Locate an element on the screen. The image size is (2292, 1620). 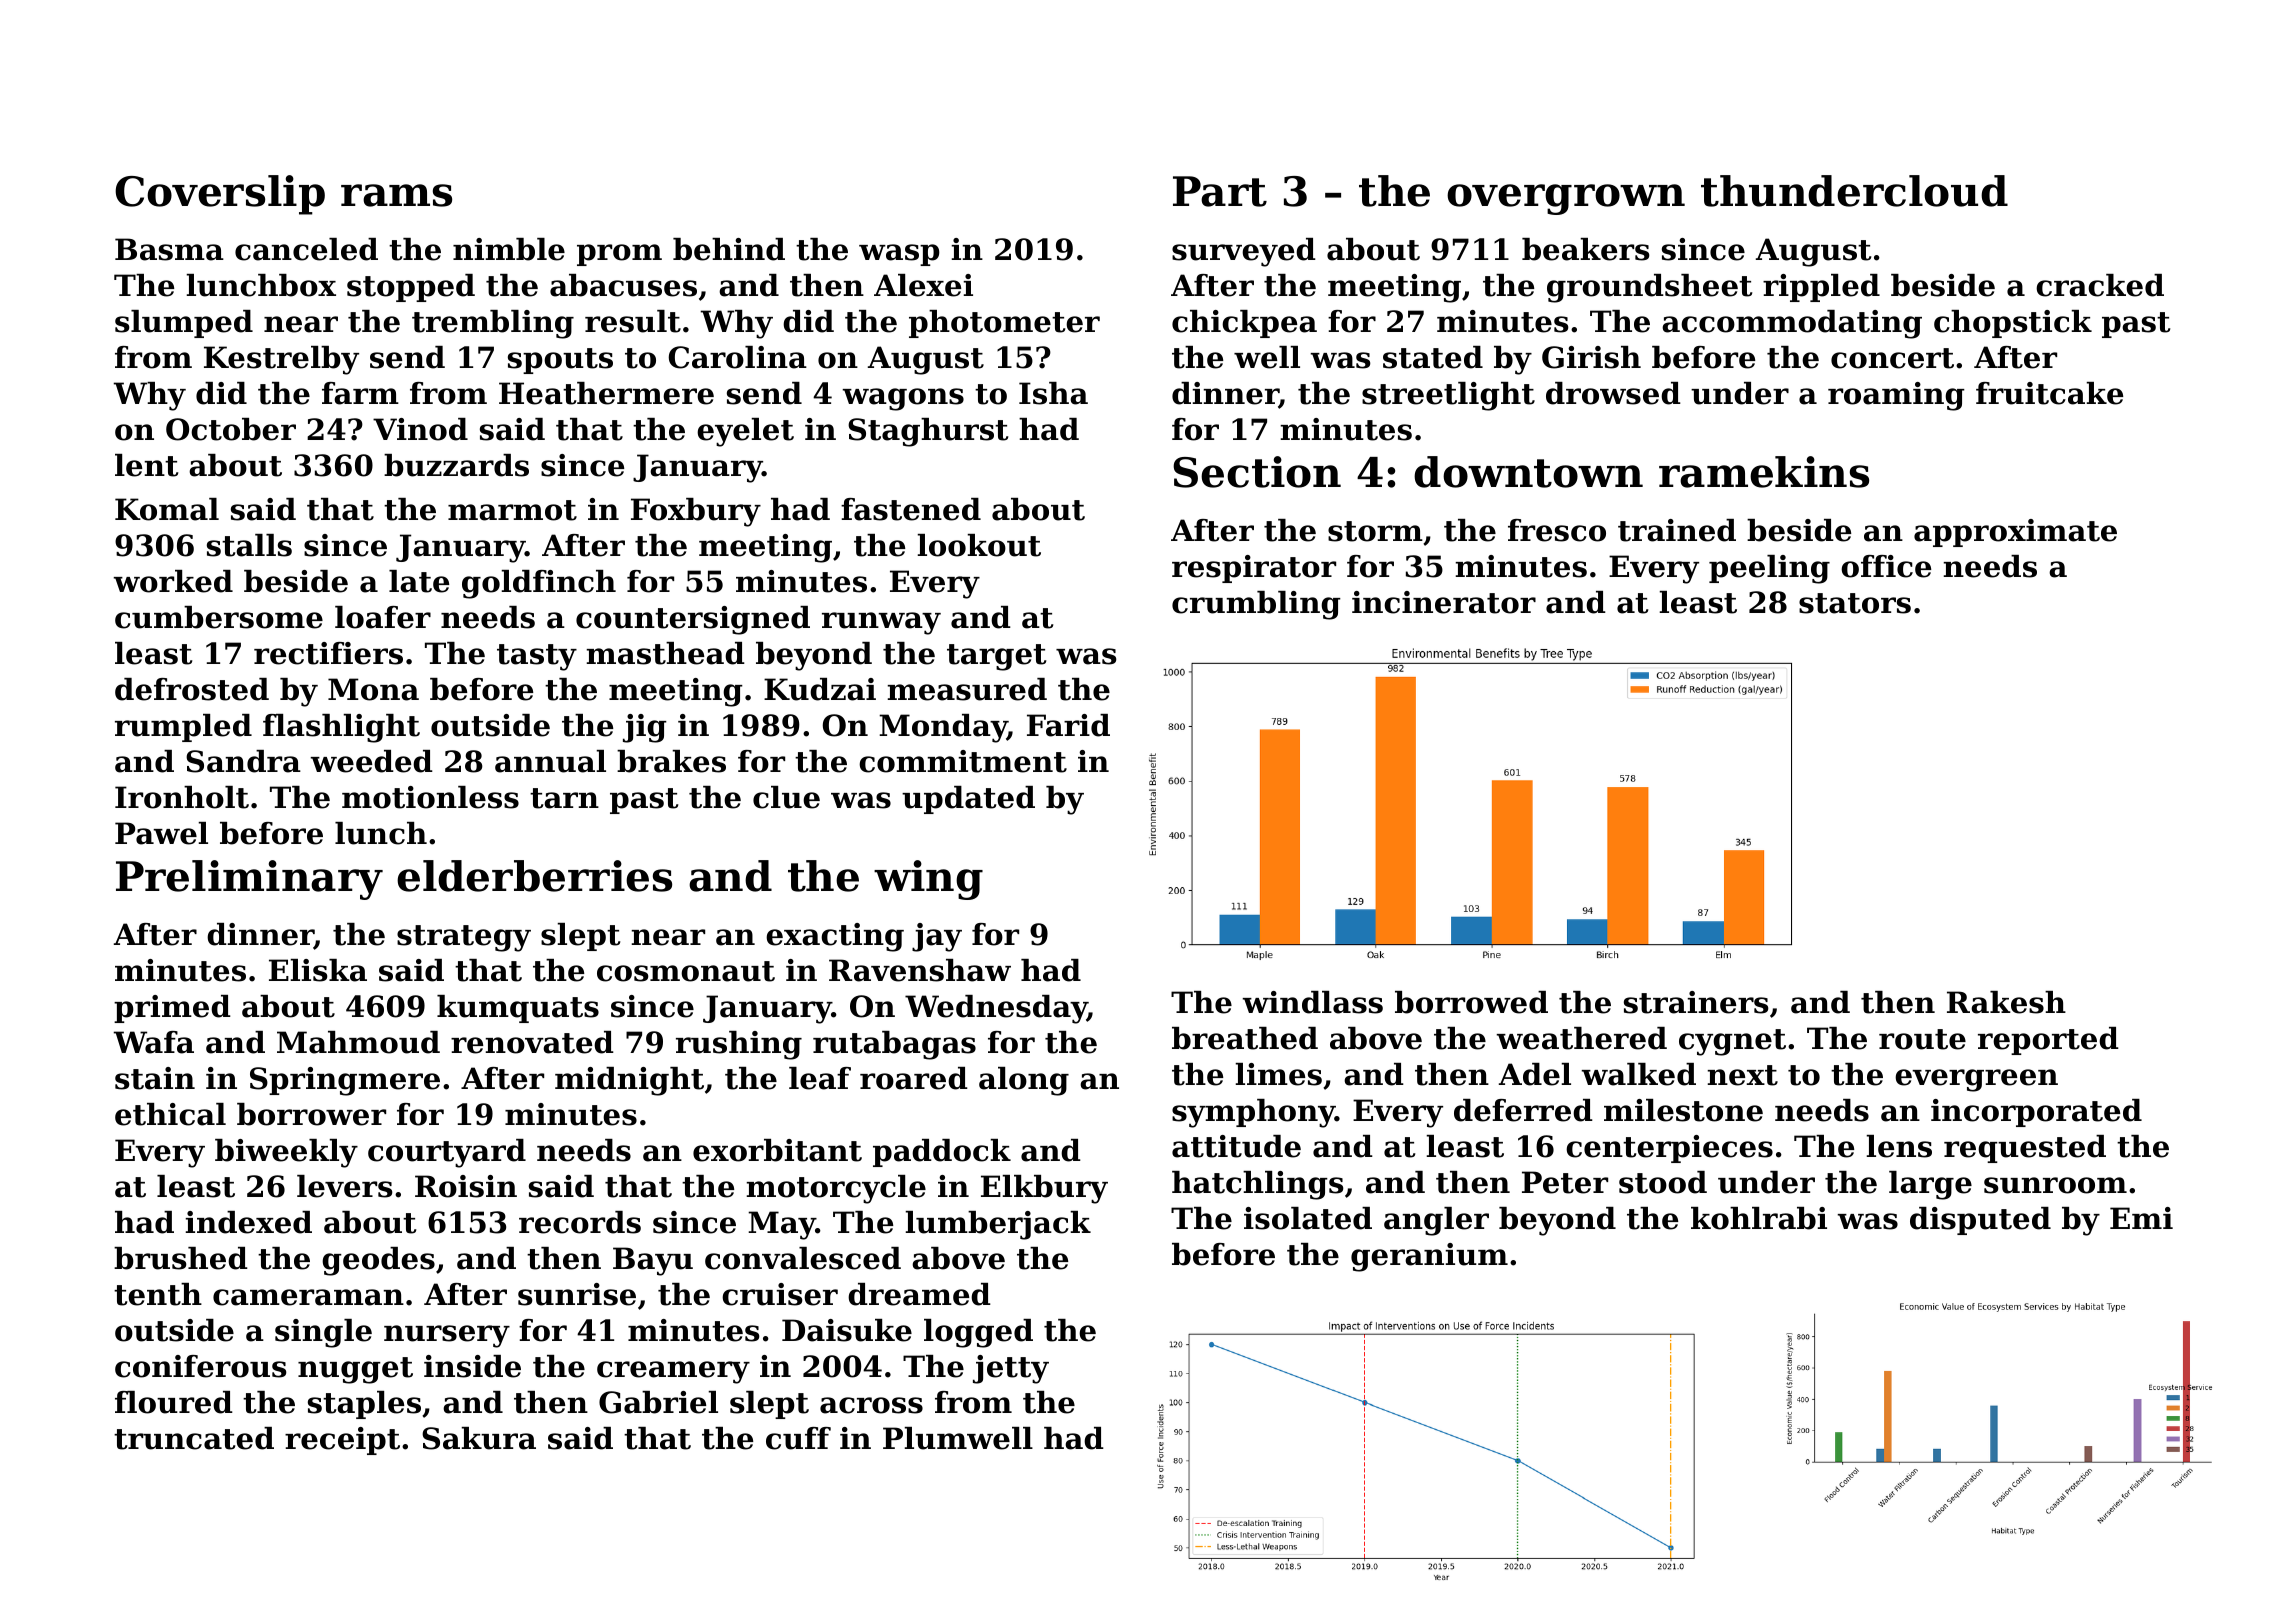
Part is located at coordinates (1220, 191).
